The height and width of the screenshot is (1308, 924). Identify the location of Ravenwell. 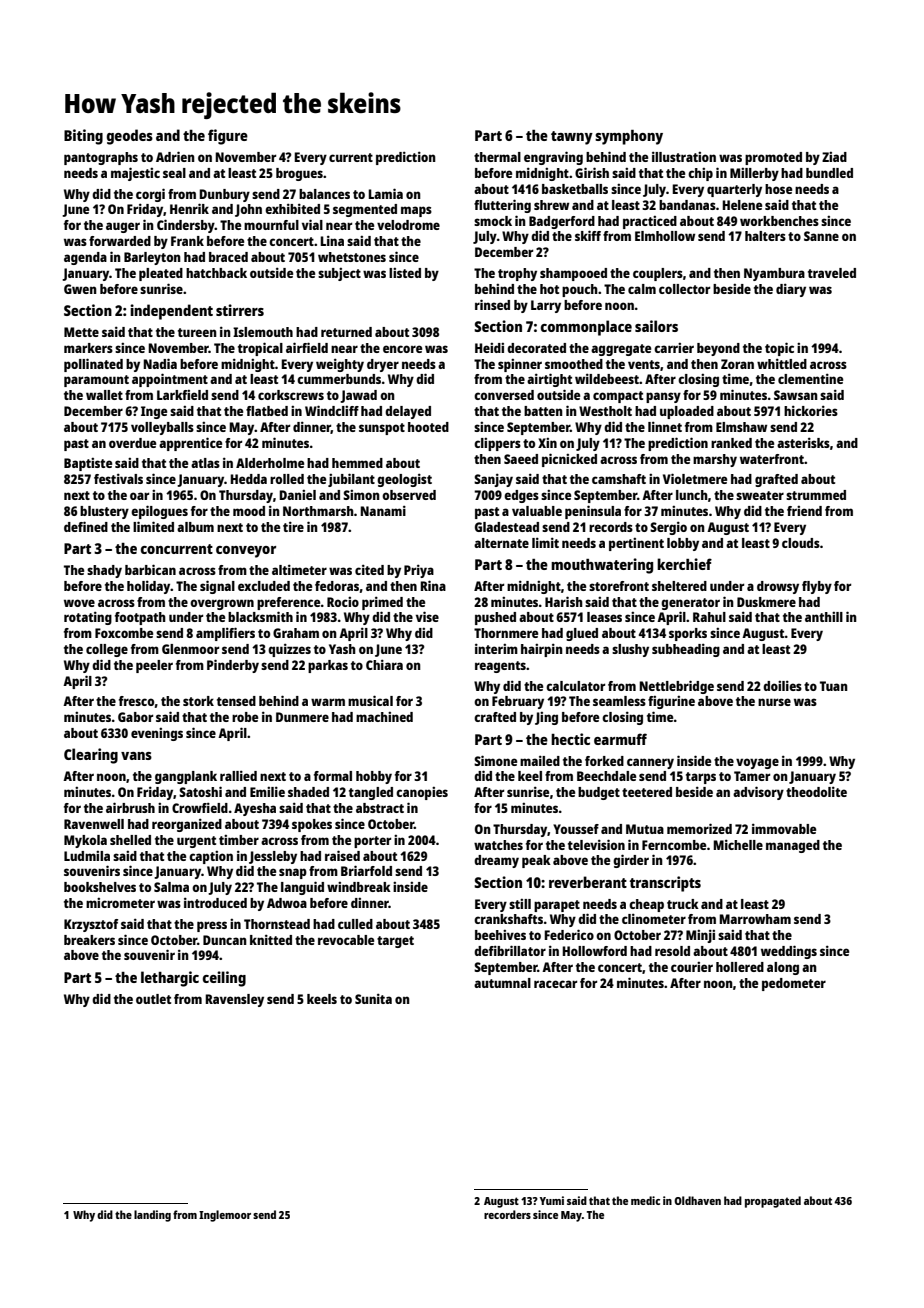
(94, 824).
